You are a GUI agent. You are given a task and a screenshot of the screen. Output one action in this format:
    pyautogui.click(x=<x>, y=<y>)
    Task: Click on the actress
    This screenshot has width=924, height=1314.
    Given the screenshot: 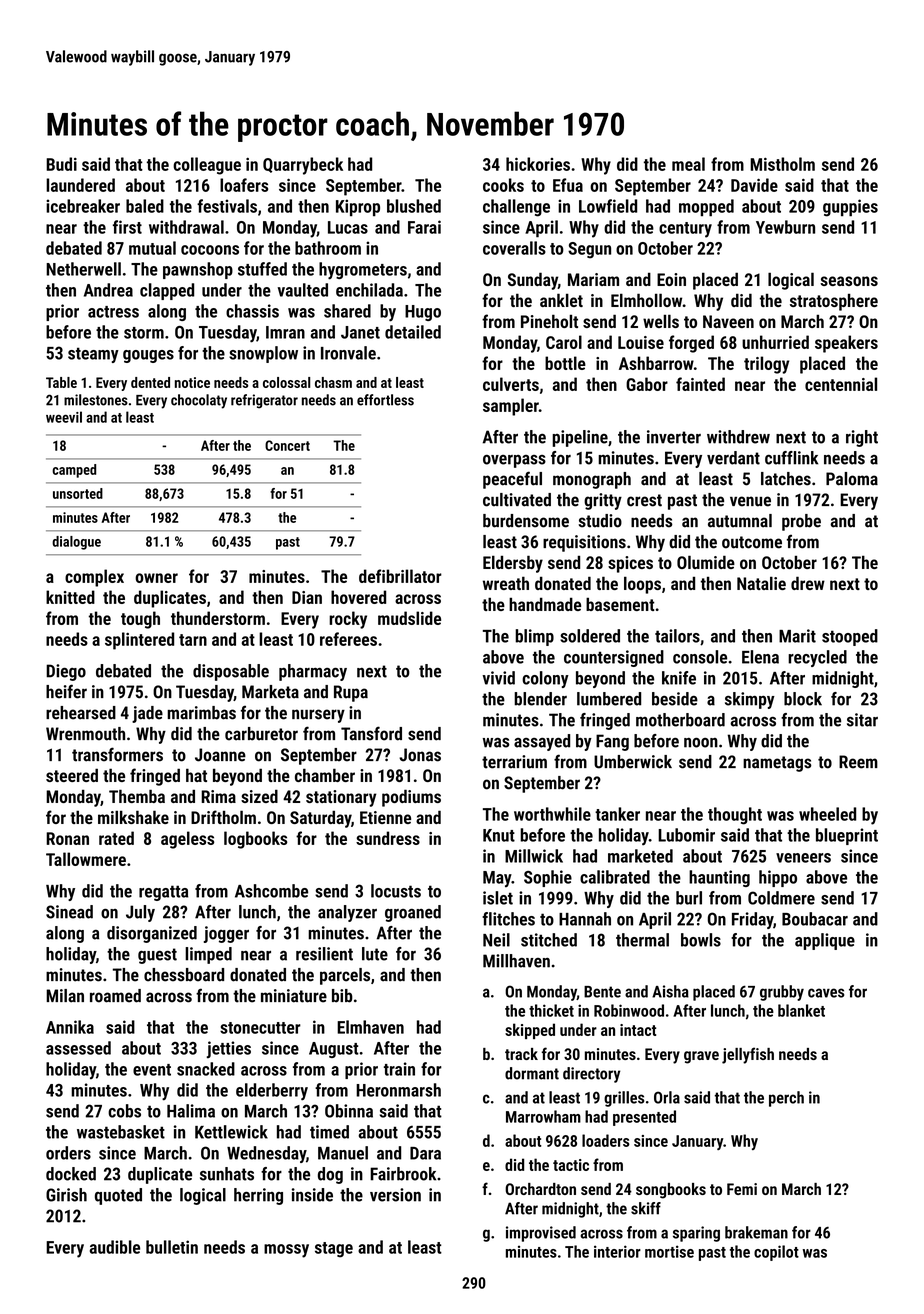 What is the action you would take?
    pyautogui.click(x=113, y=312)
